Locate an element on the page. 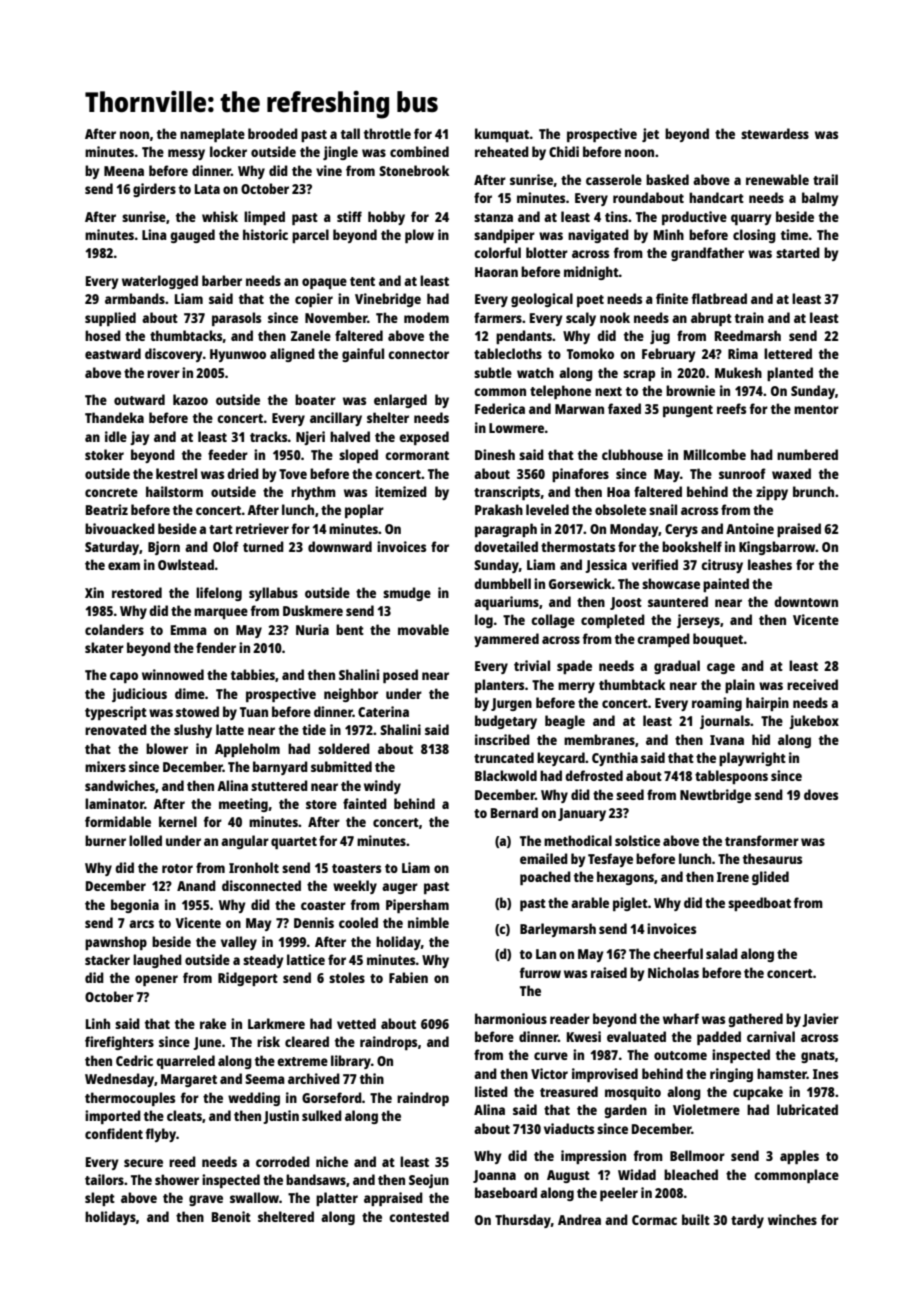 Image resolution: width=924 pixels, height=1308 pixels. kazoo is located at coordinates (190, 399).
